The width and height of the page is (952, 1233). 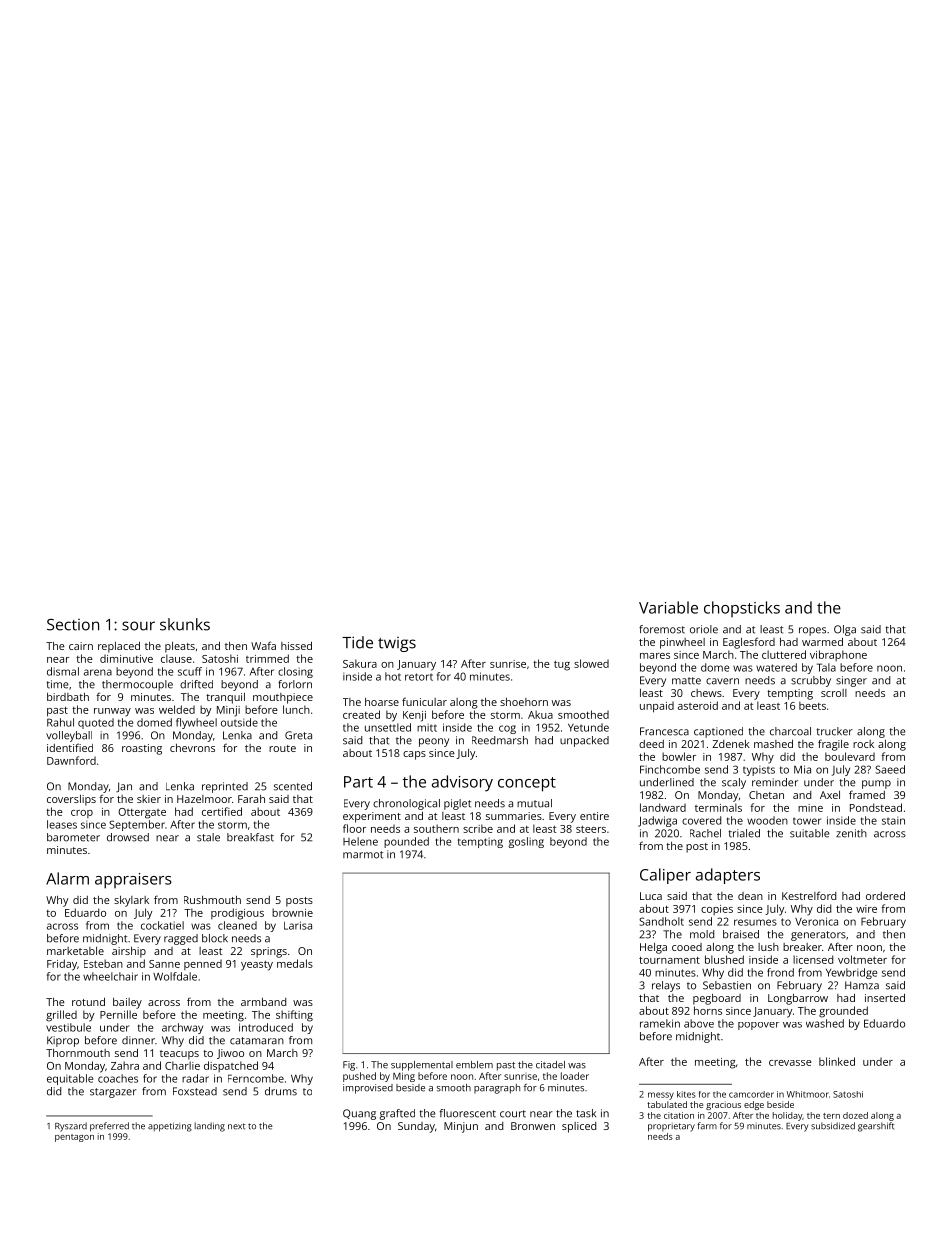 I want to click on emblem, so click(x=474, y=1065).
